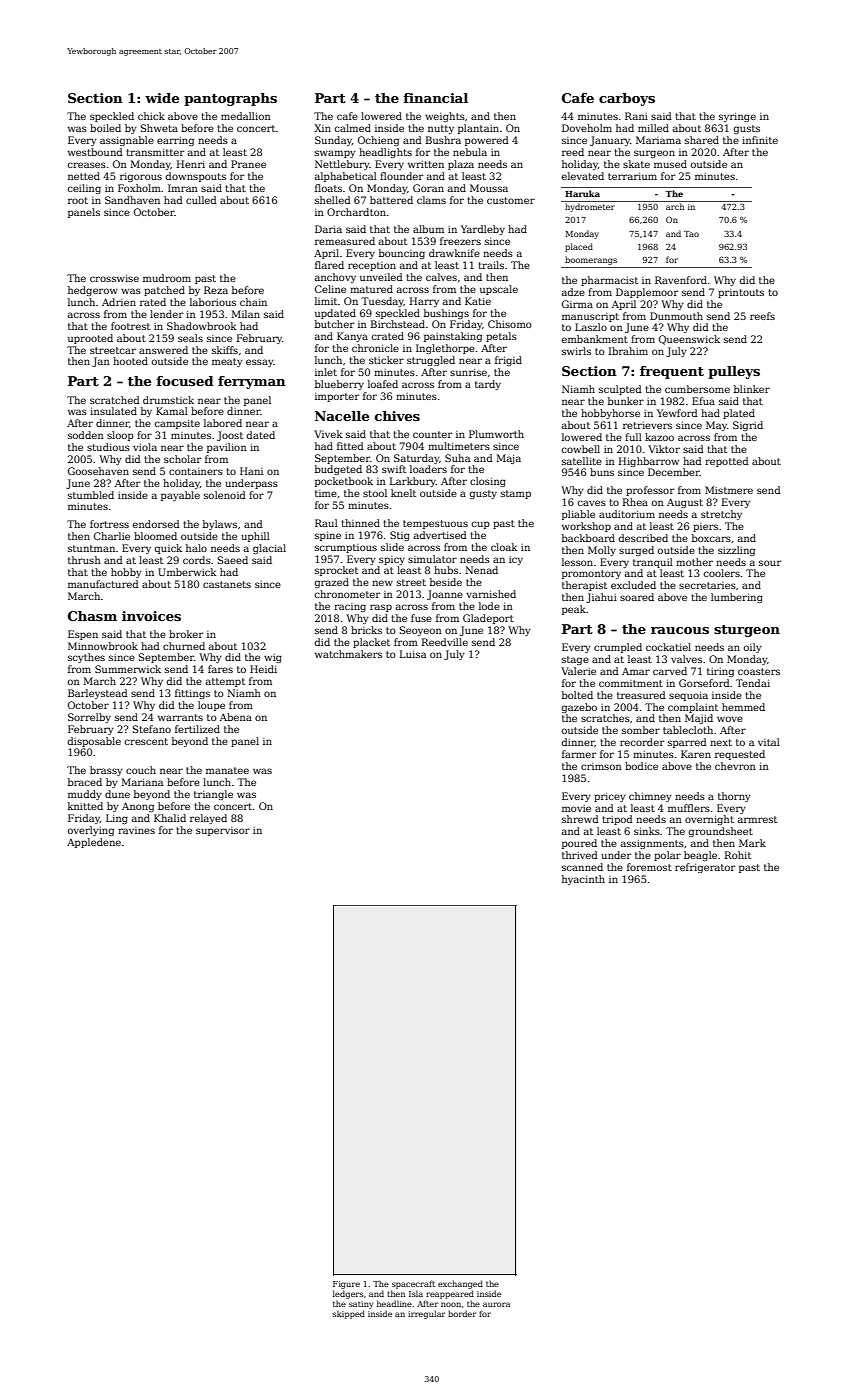 The image size is (849, 1400). Describe the element at coordinates (583, 880) in the page. I see `hyacinth` at that location.
